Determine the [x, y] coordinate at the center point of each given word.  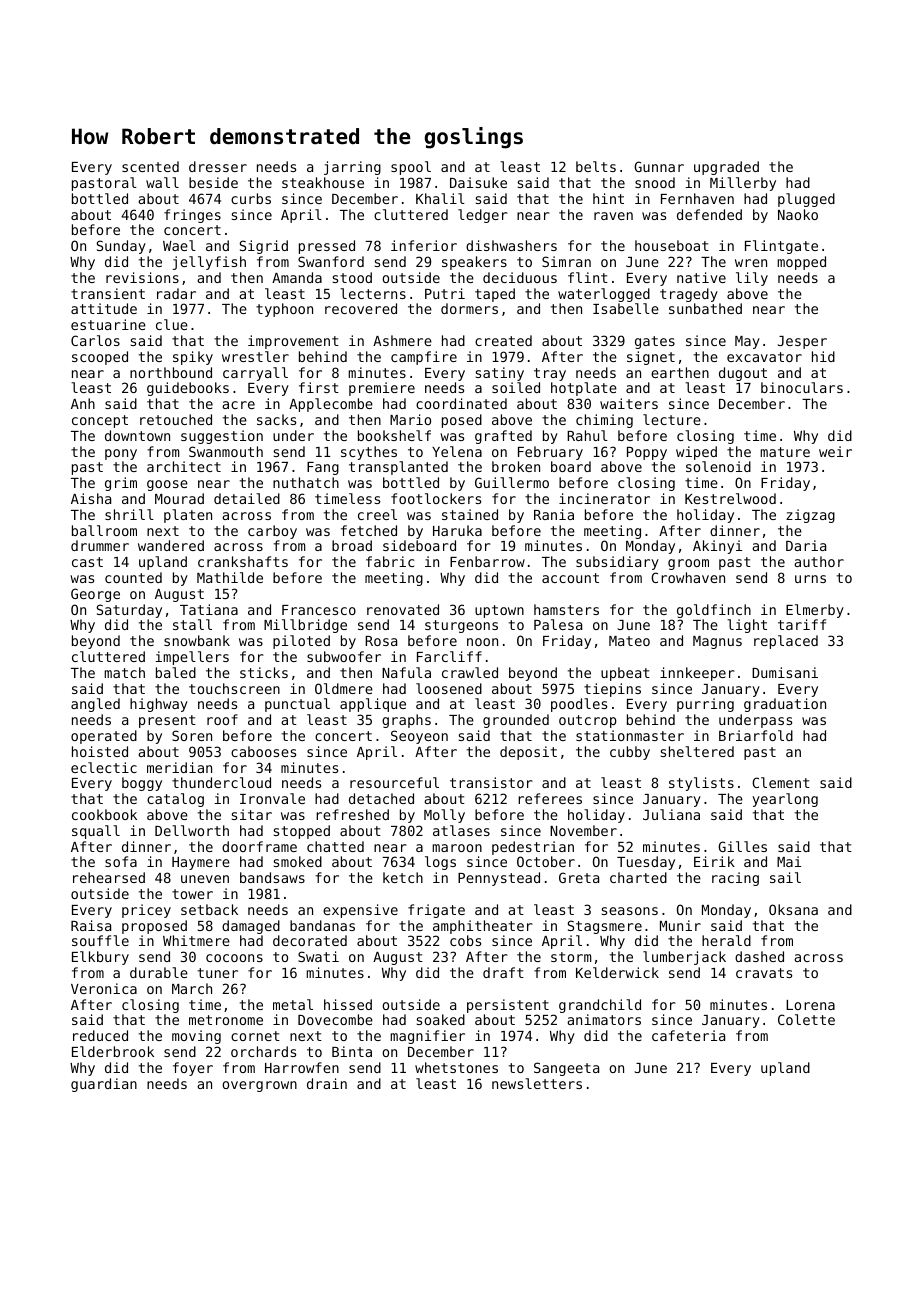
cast [87, 562]
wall [162, 182]
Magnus [717, 642]
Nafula [406, 672]
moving [196, 1037]
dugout [743, 374]
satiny [500, 374]
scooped [100, 358]
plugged [806, 200]
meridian [179, 767]
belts [596, 166]
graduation [785, 705]
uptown [499, 611]
